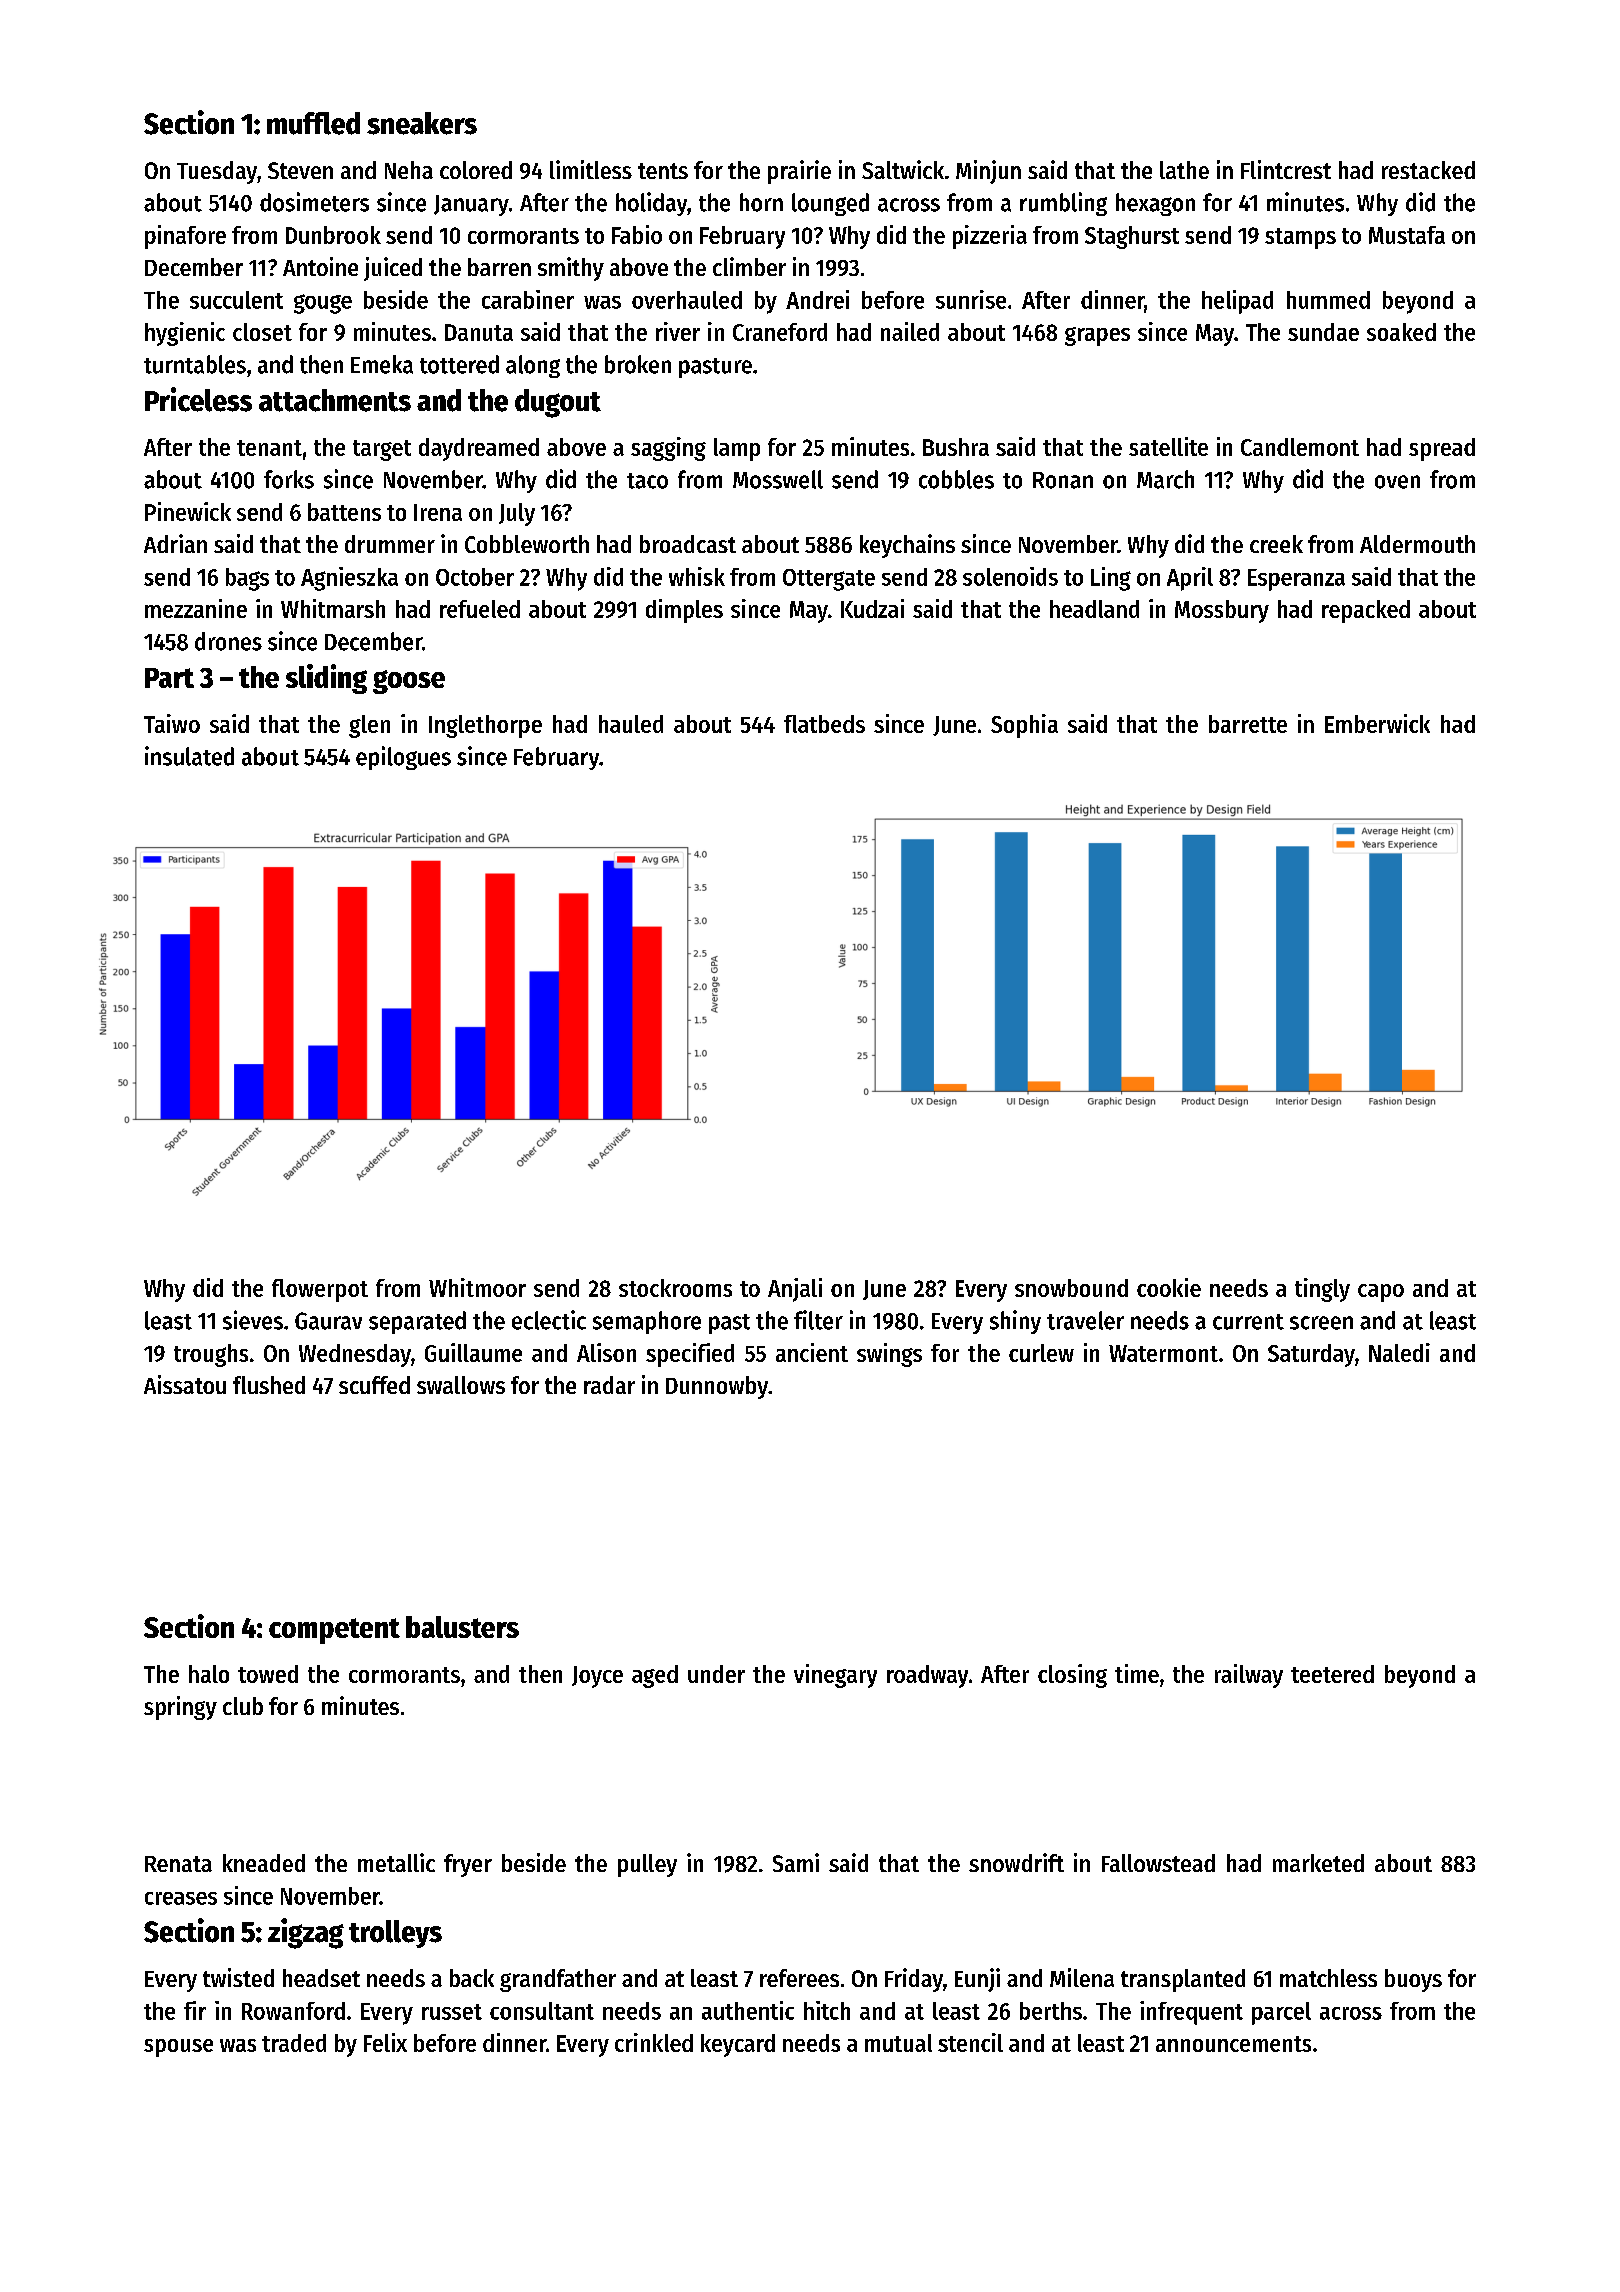 This document has width=1620, height=2292. Describe the element at coordinates (185, 334) in the document. I see `hygienic` at that location.
